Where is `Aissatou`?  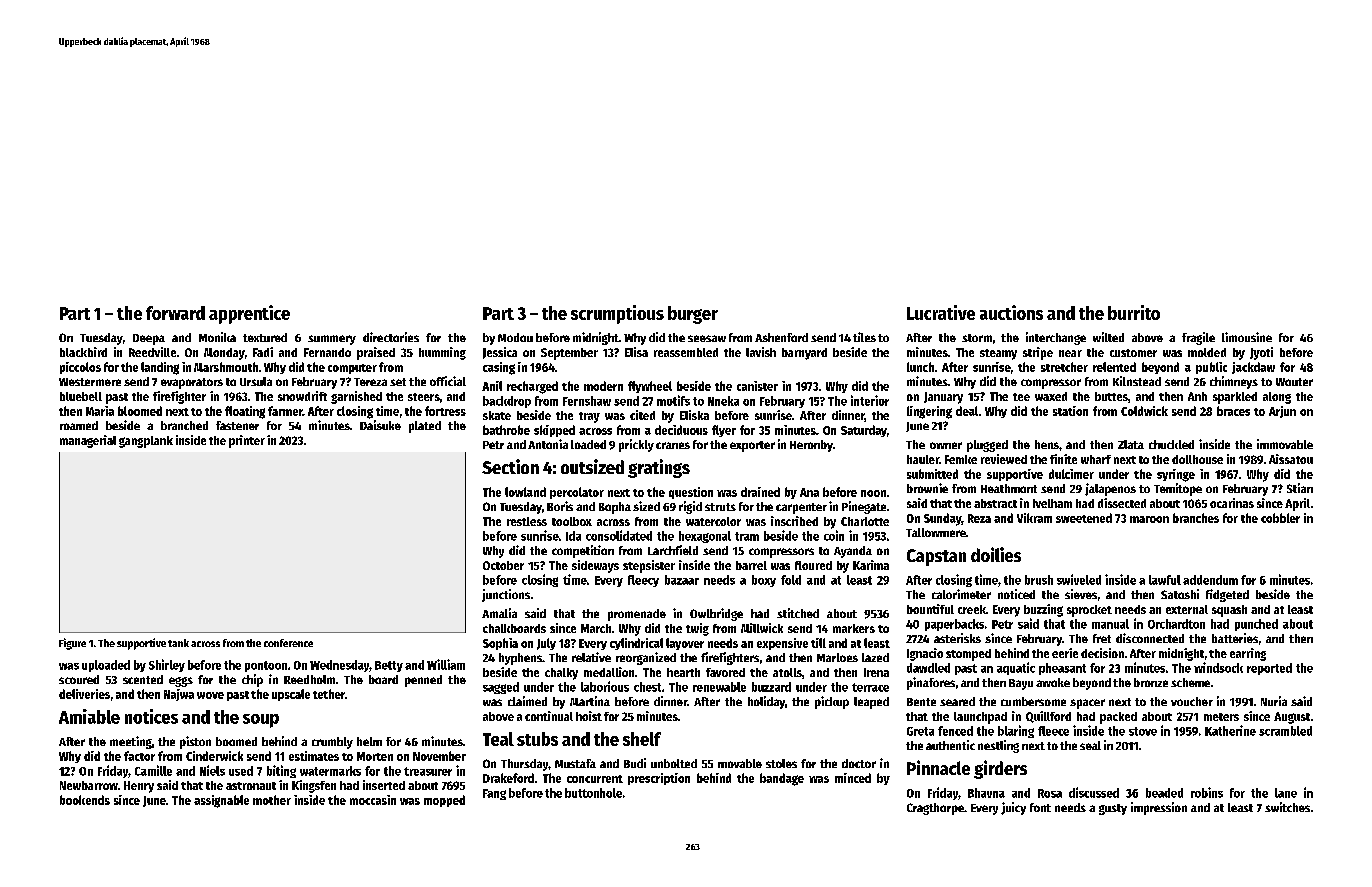 Aissatou is located at coordinates (1291, 459).
